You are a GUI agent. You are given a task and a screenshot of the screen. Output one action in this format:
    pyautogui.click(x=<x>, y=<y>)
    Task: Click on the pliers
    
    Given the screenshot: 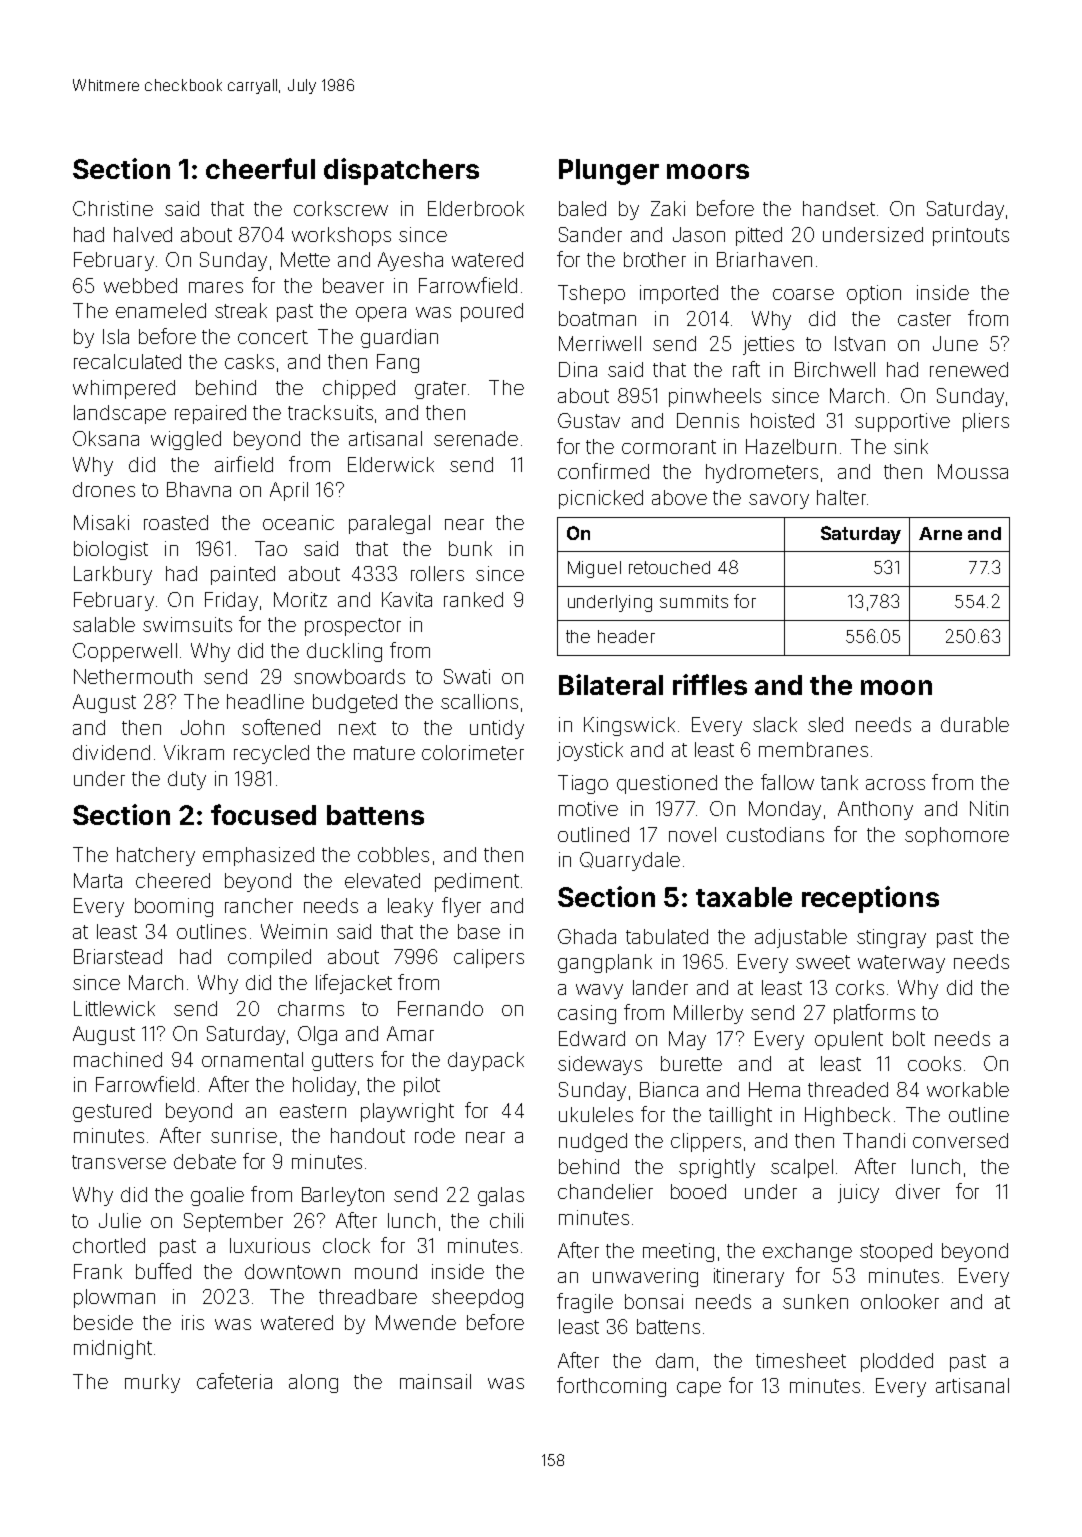 What is the action you would take?
    pyautogui.click(x=986, y=422)
